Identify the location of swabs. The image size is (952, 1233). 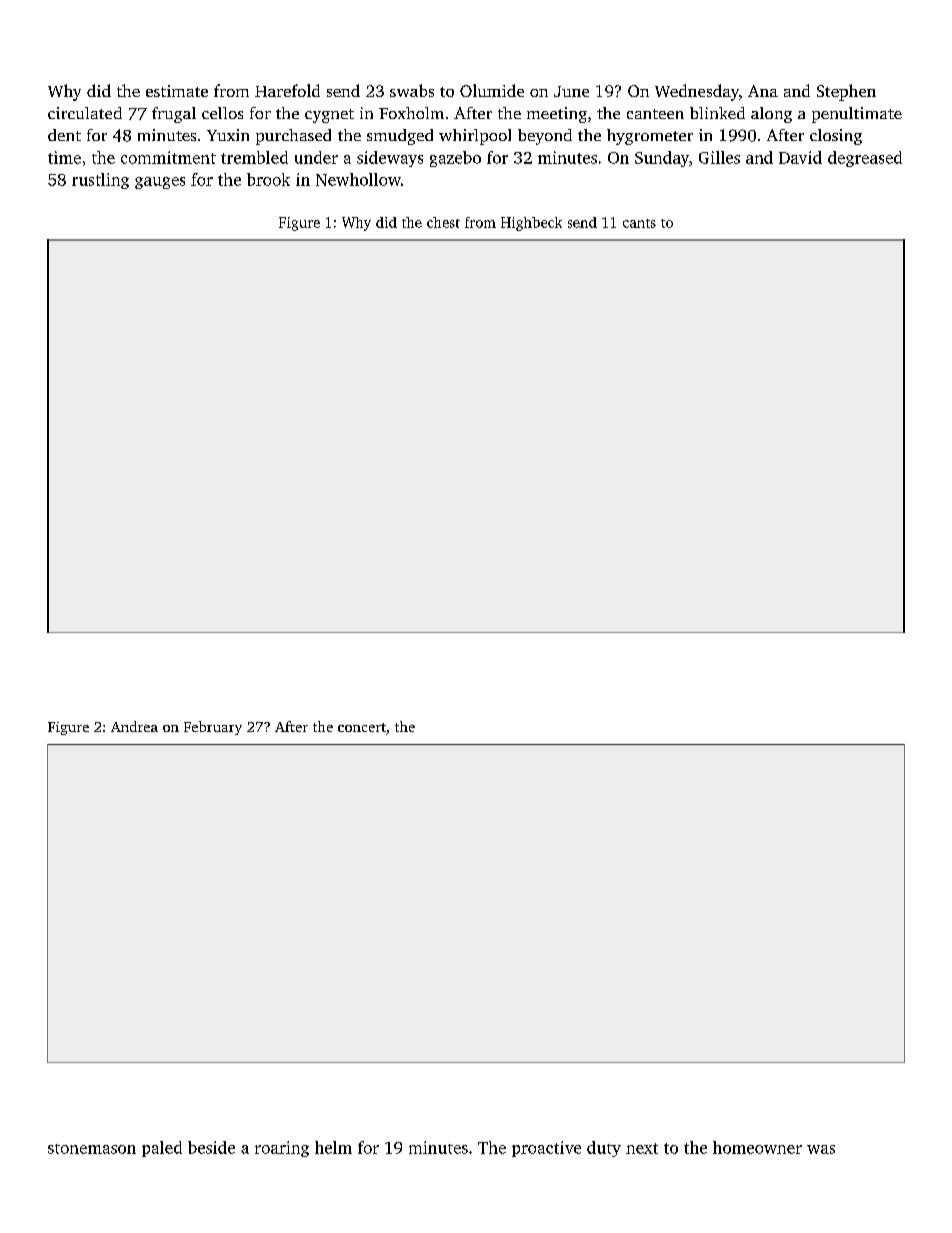
(412, 90).
